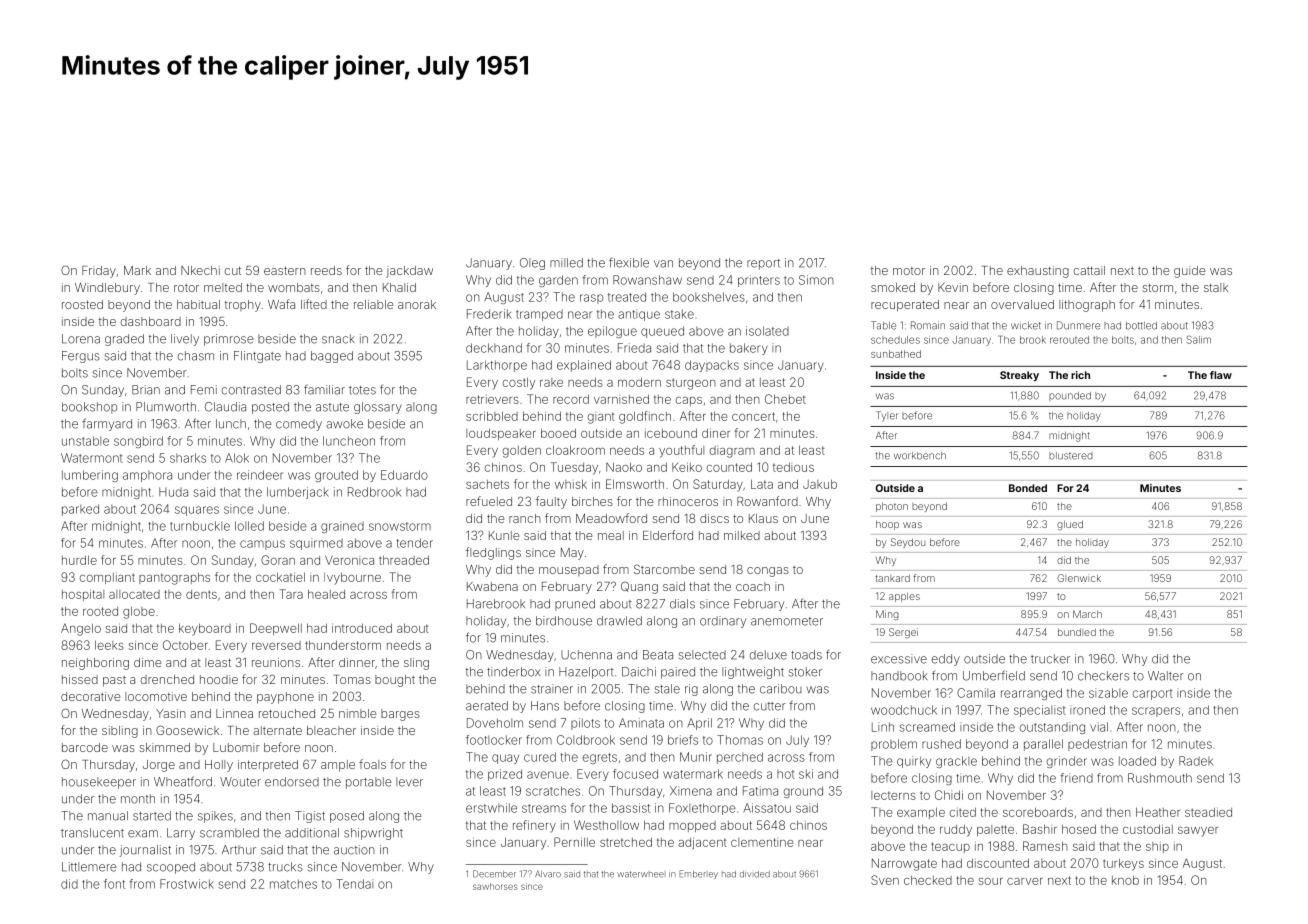  What do you see at coordinates (1070, 396) in the screenshot?
I see `pounded` at bounding box center [1070, 396].
